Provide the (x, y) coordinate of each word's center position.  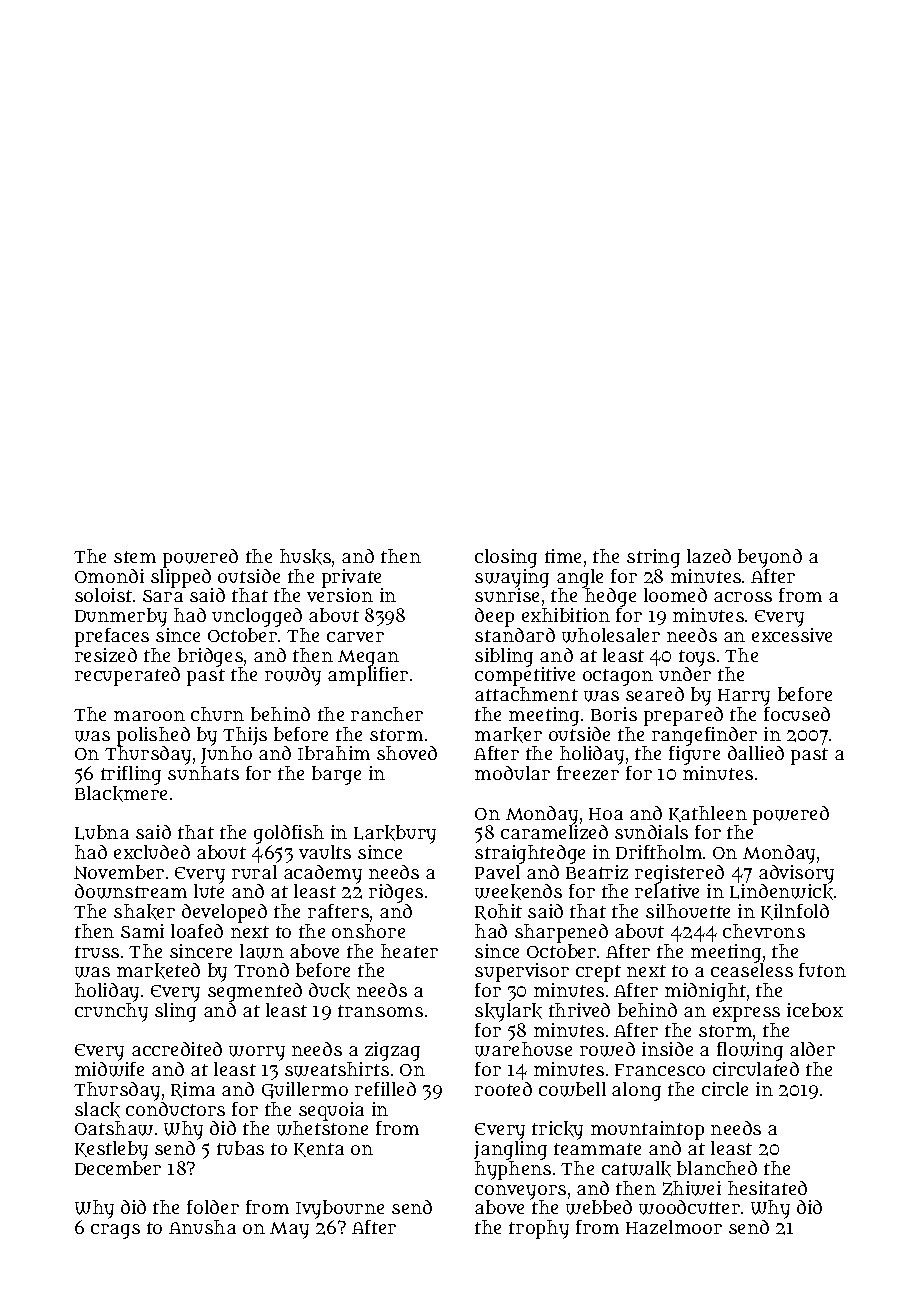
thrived (579, 1010)
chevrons (764, 931)
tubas (240, 1148)
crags (115, 1231)
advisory (796, 874)
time (563, 556)
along (636, 1091)
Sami (142, 931)
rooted (503, 1089)
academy (323, 875)
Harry (744, 697)
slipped (181, 578)
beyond (770, 558)
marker (508, 735)
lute (209, 891)
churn (217, 714)
